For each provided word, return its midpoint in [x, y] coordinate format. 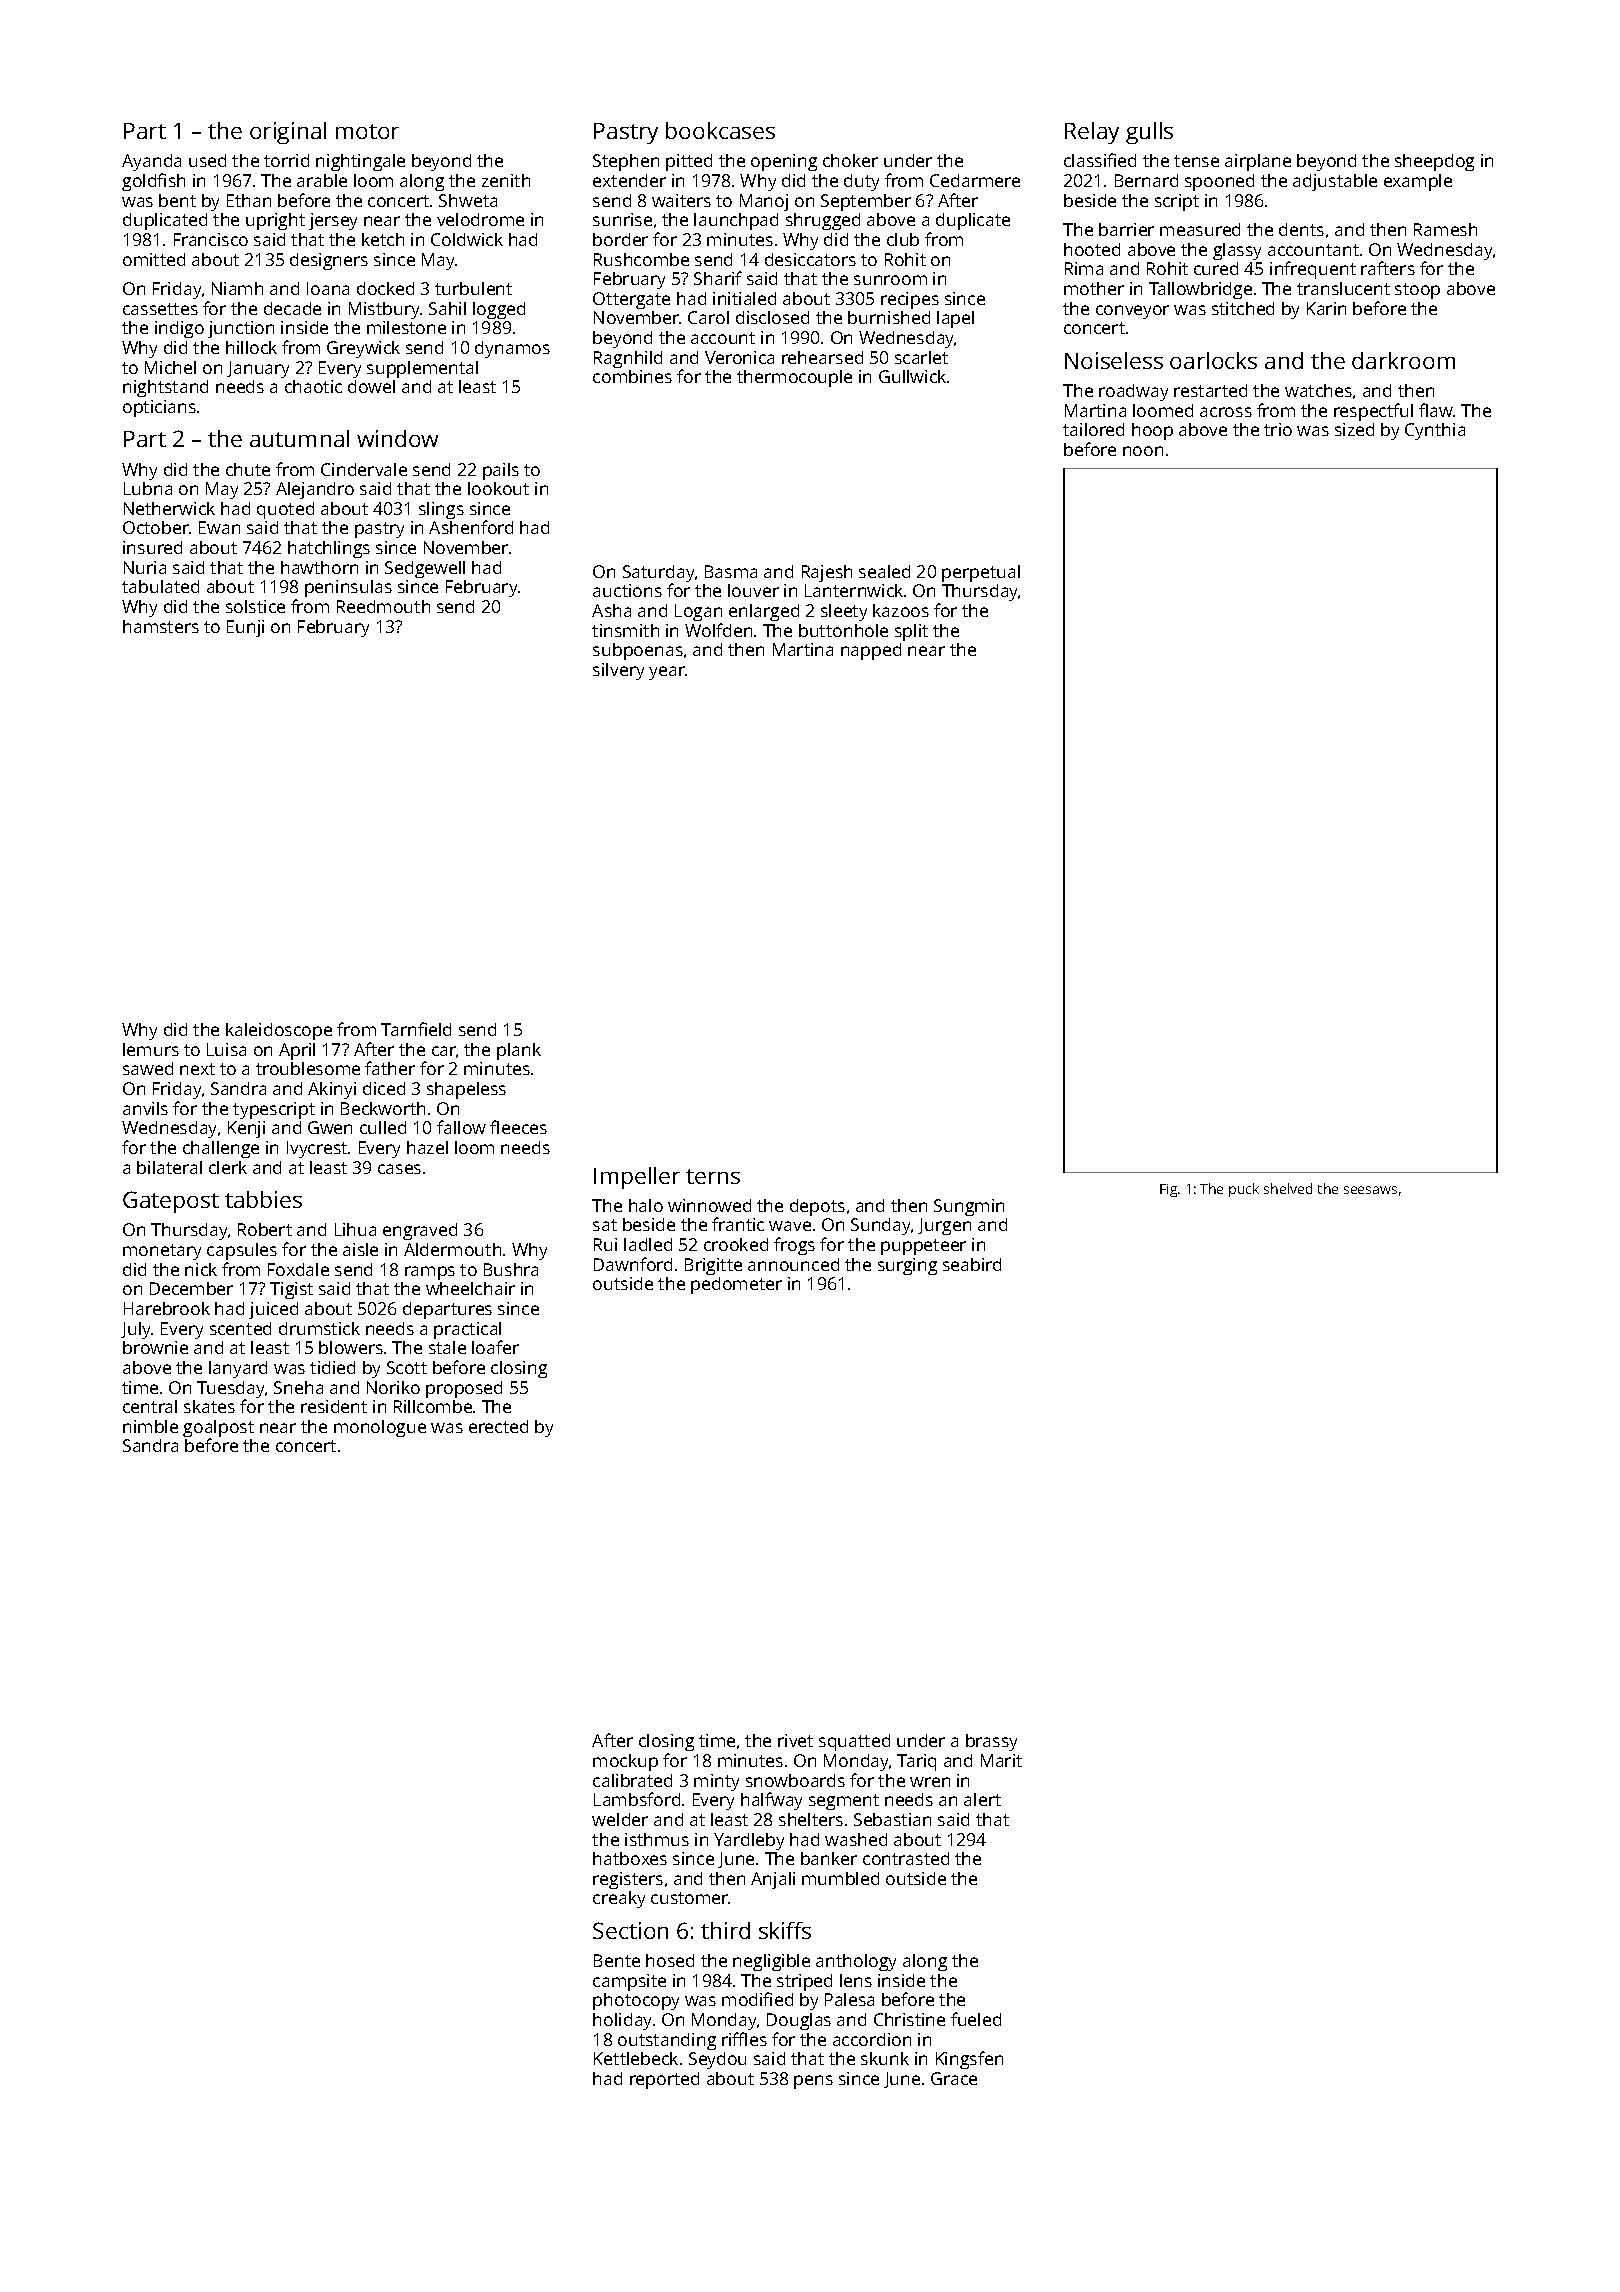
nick [201, 1269]
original [288, 133]
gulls [1149, 133]
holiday [622, 2021]
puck [1244, 1190]
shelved [1288, 1188]
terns [713, 1176]
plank [519, 1051]
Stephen [626, 162]
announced [793, 1264]
